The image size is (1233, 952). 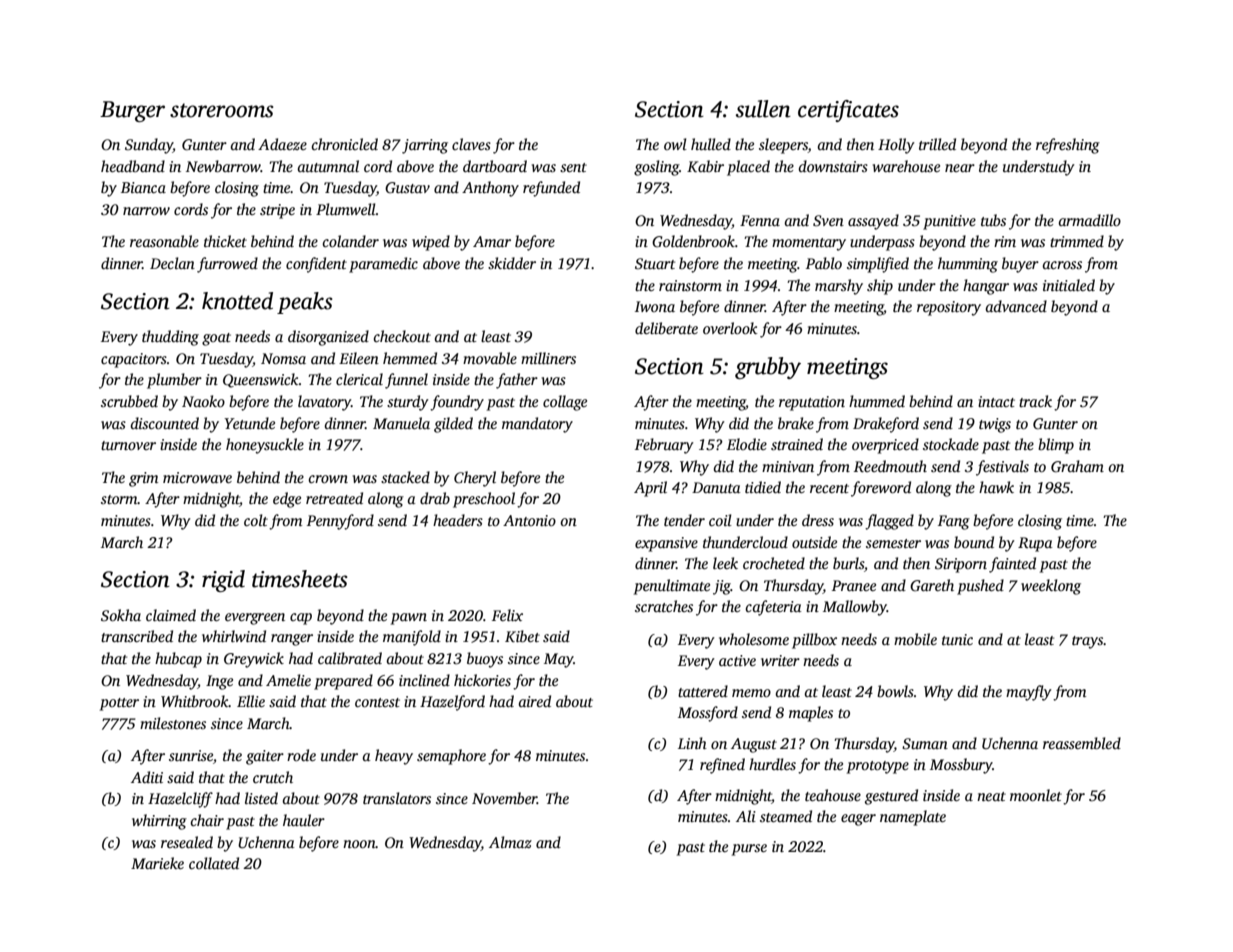 I want to click on armadillo, so click(x=1089, y=220).
